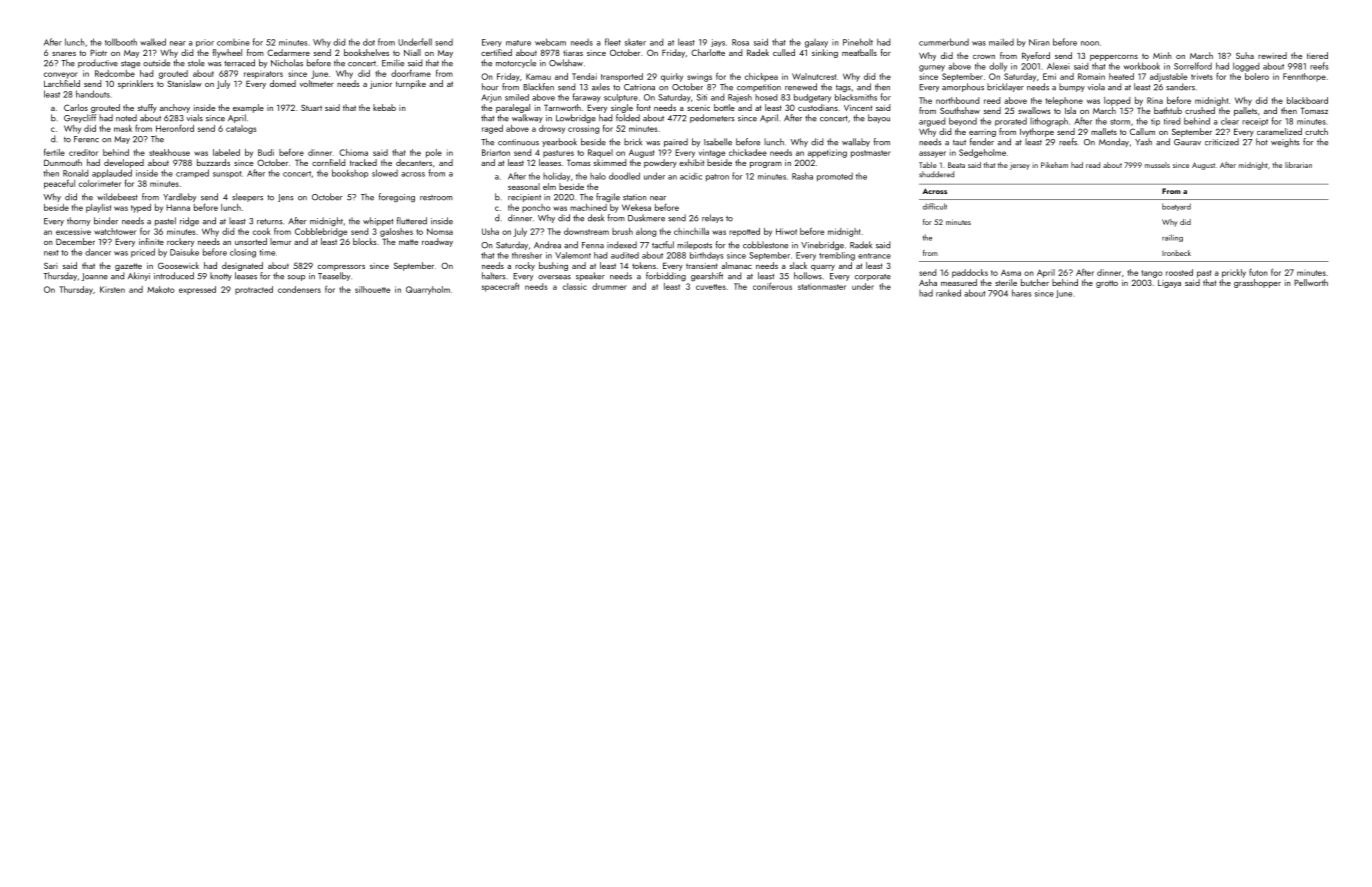 The image size is (1372, 887). I want to click on difficult, so click(935, 206).
